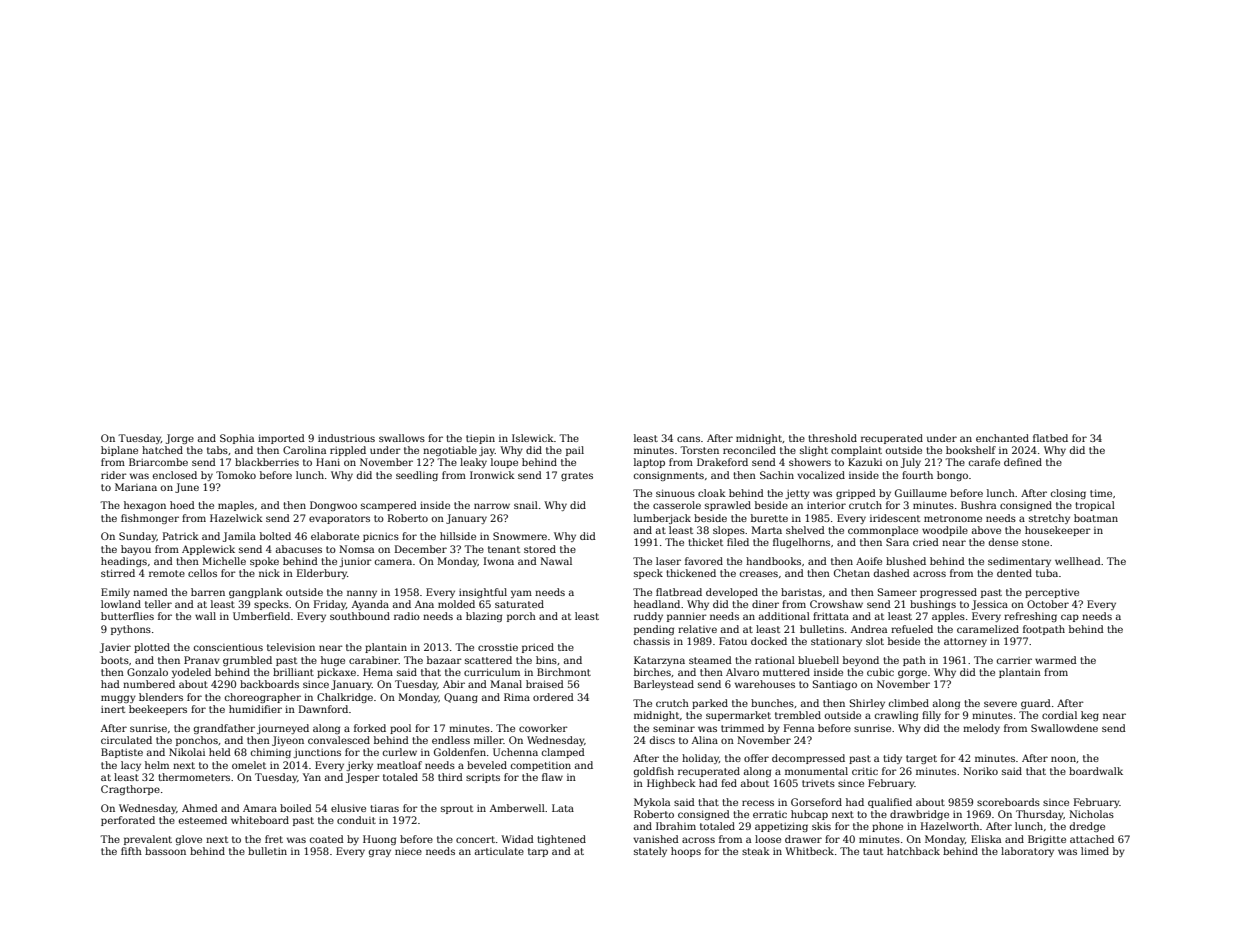 Image resolution: width=1233 pixels, height=952 pixels. I want to click on gorge, so click(912, 674).
